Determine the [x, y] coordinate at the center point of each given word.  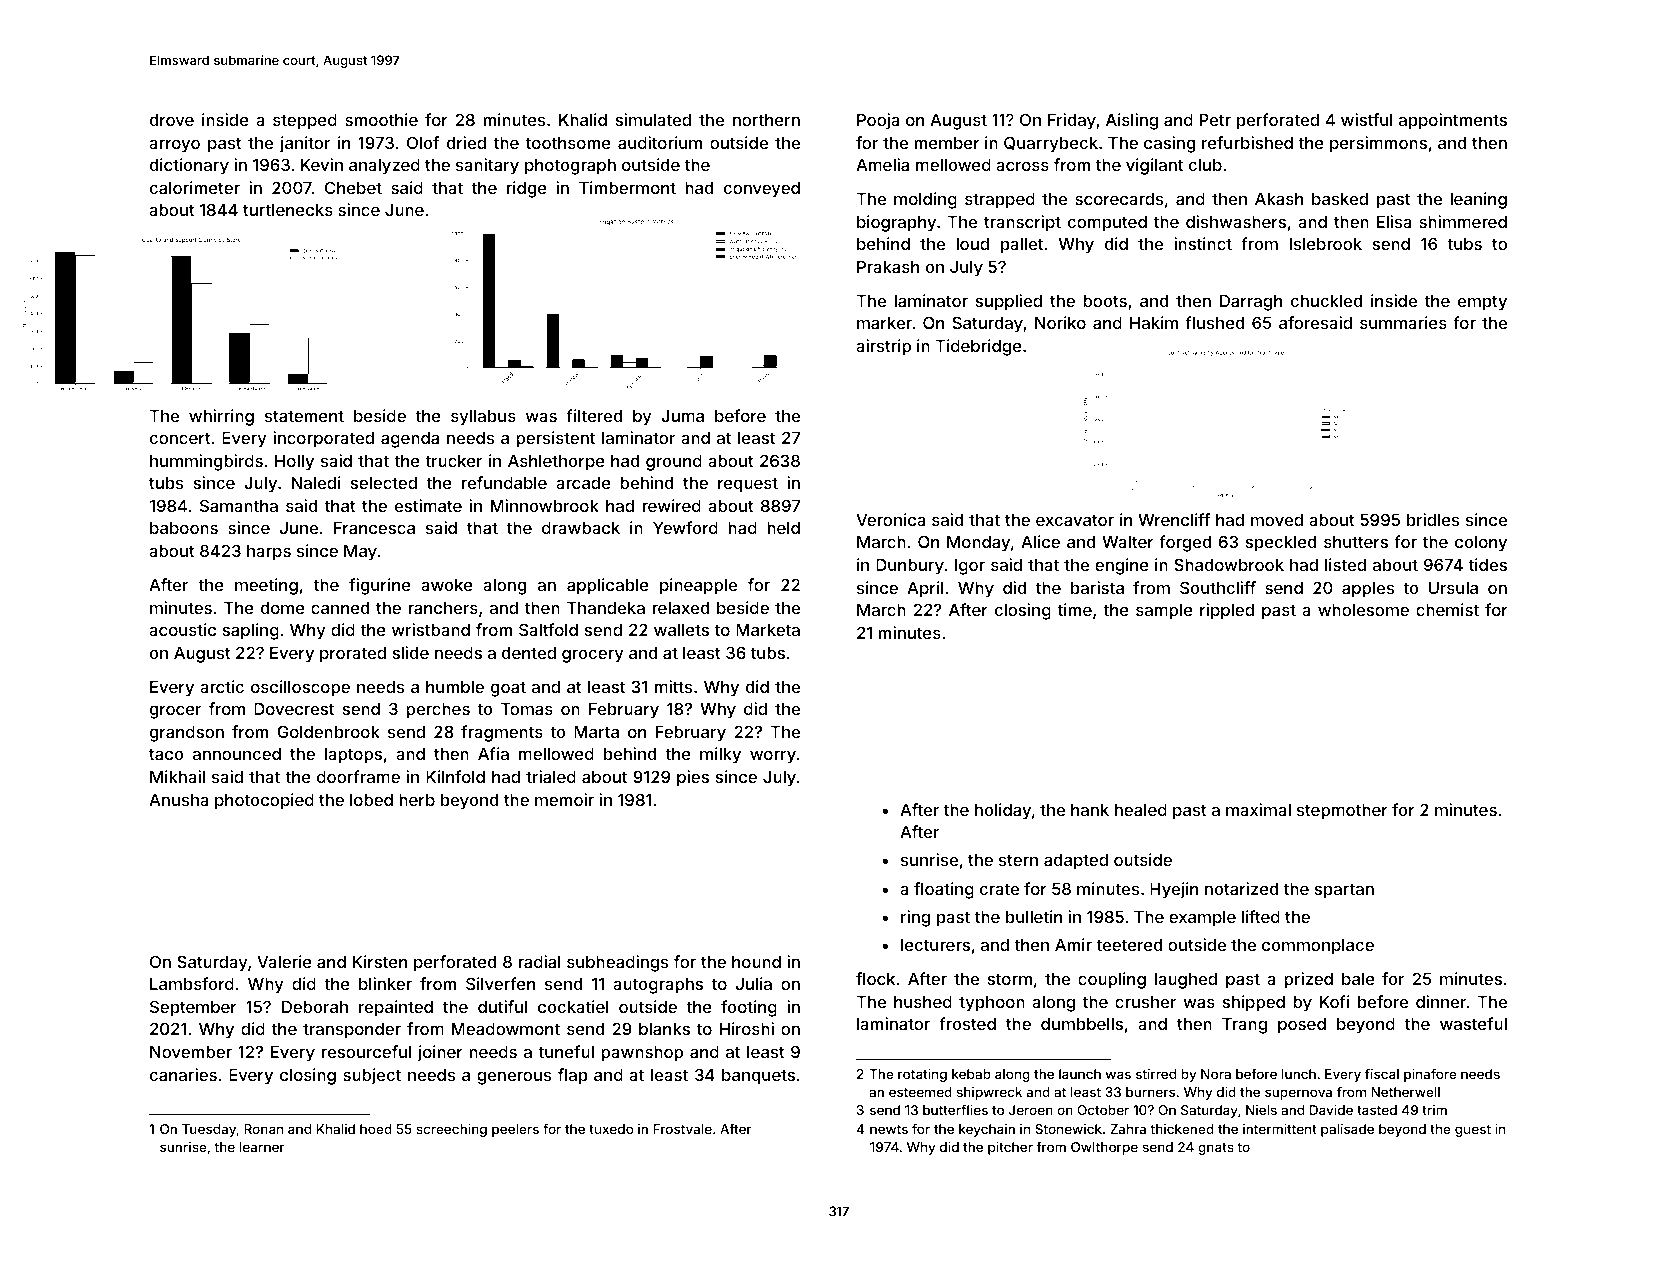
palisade [1347, 1130]
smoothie [381, 119]
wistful [1367, 119]
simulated [653, 119]
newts [889, 1129]
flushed [1214, 322]
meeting [266, 586]
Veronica [891, 519]
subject [372, 1076]
